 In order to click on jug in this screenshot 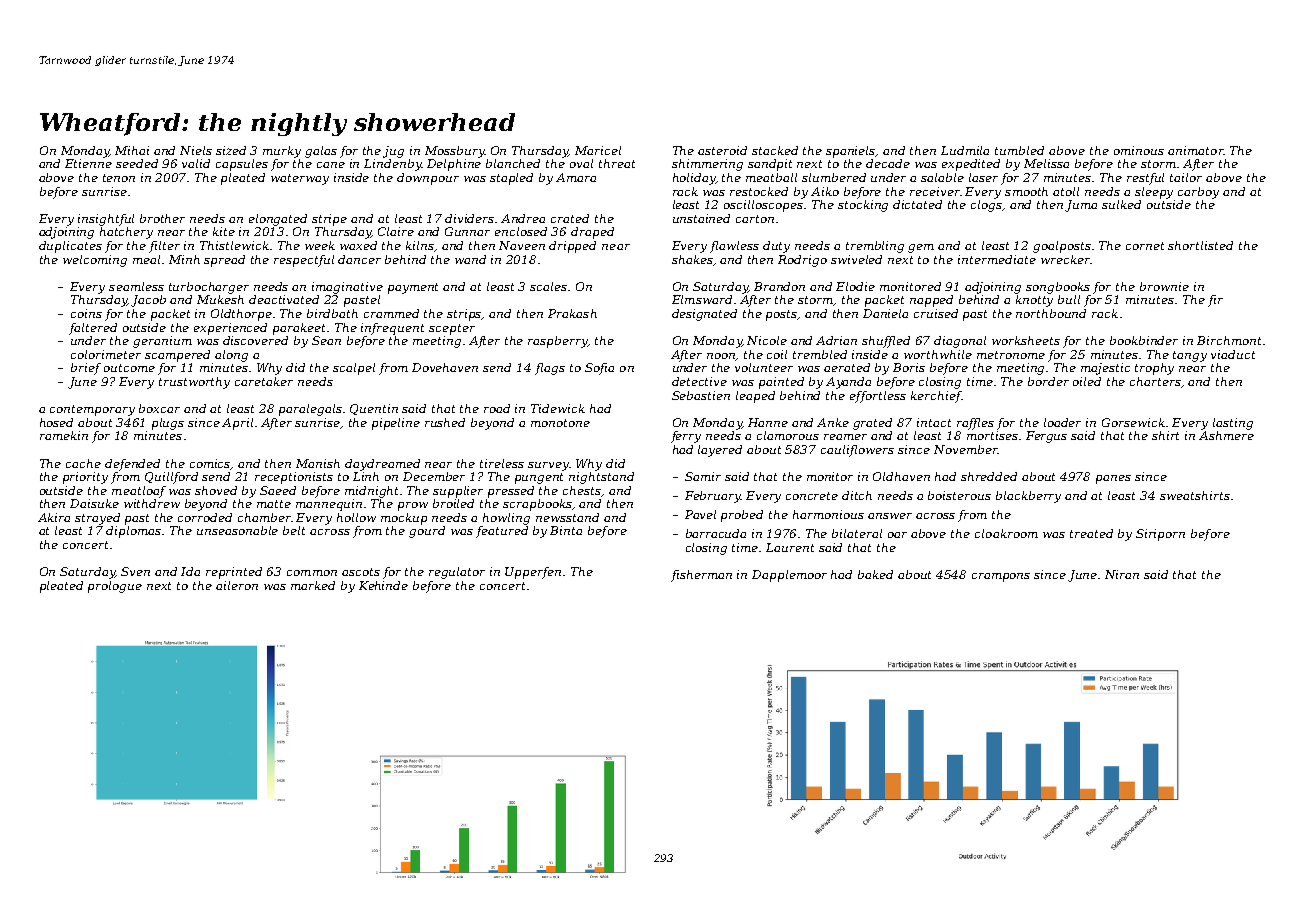, I will do `click(393, 152)`.
